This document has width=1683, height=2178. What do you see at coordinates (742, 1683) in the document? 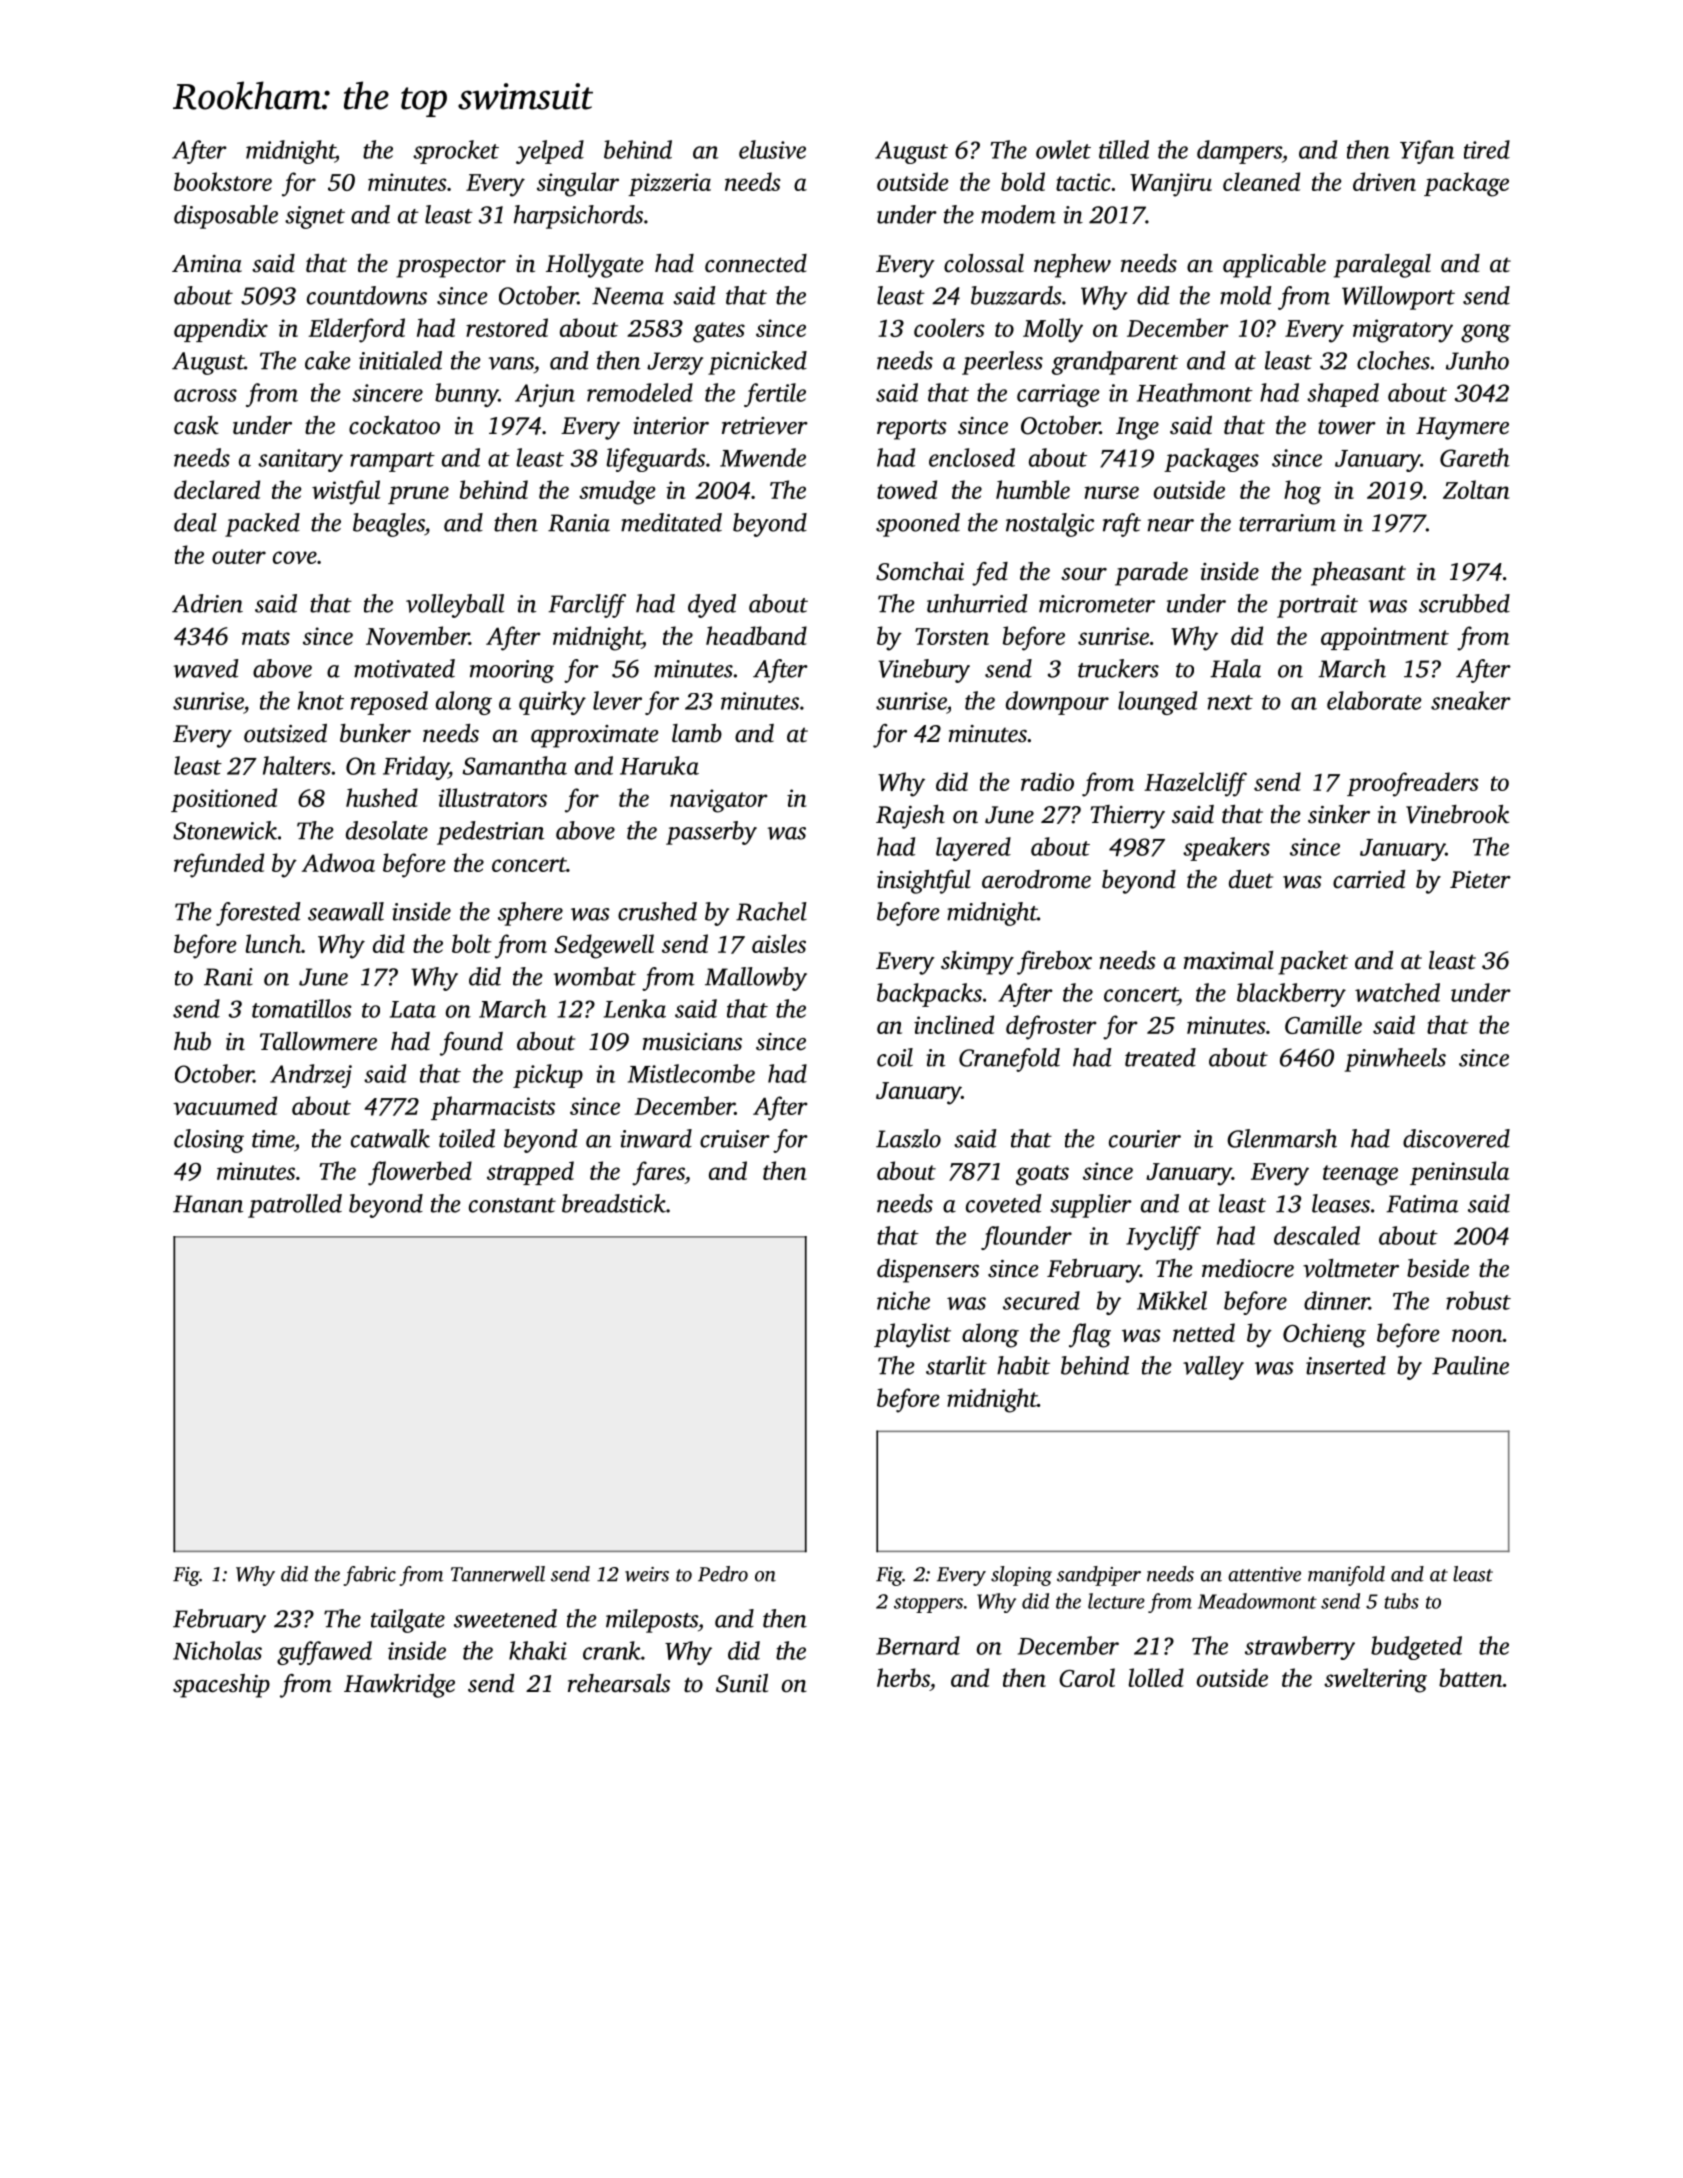
I see `Sunil` at bounding box center [742, 1683].
